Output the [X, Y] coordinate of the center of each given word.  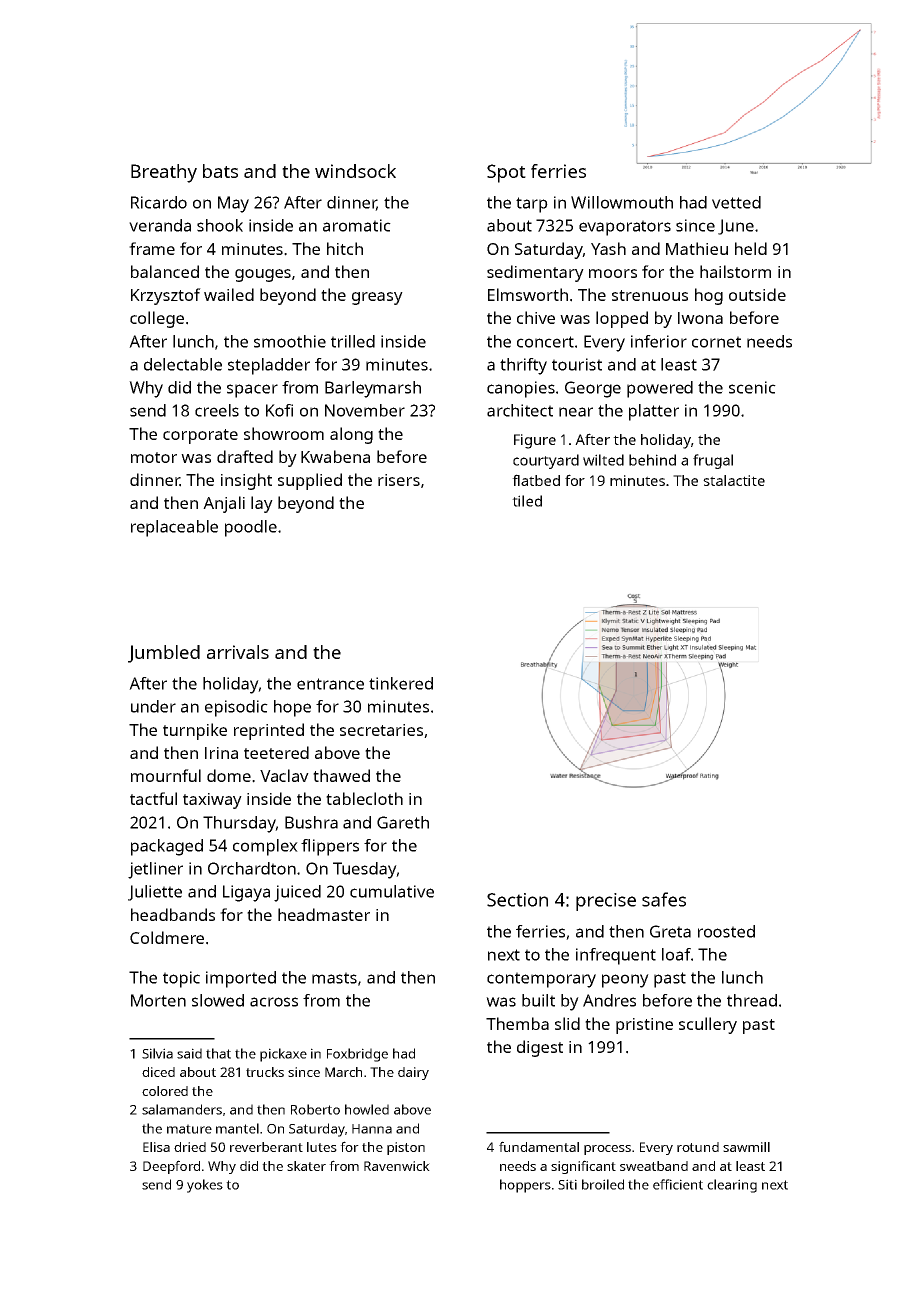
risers [399, 480]
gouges [263, 275]
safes [664, 899]
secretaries [381, 730]
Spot [506, 173]
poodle [251, 528]
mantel [237, 1128]
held [751, 248]
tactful [153, 798]
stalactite [734, 480]
